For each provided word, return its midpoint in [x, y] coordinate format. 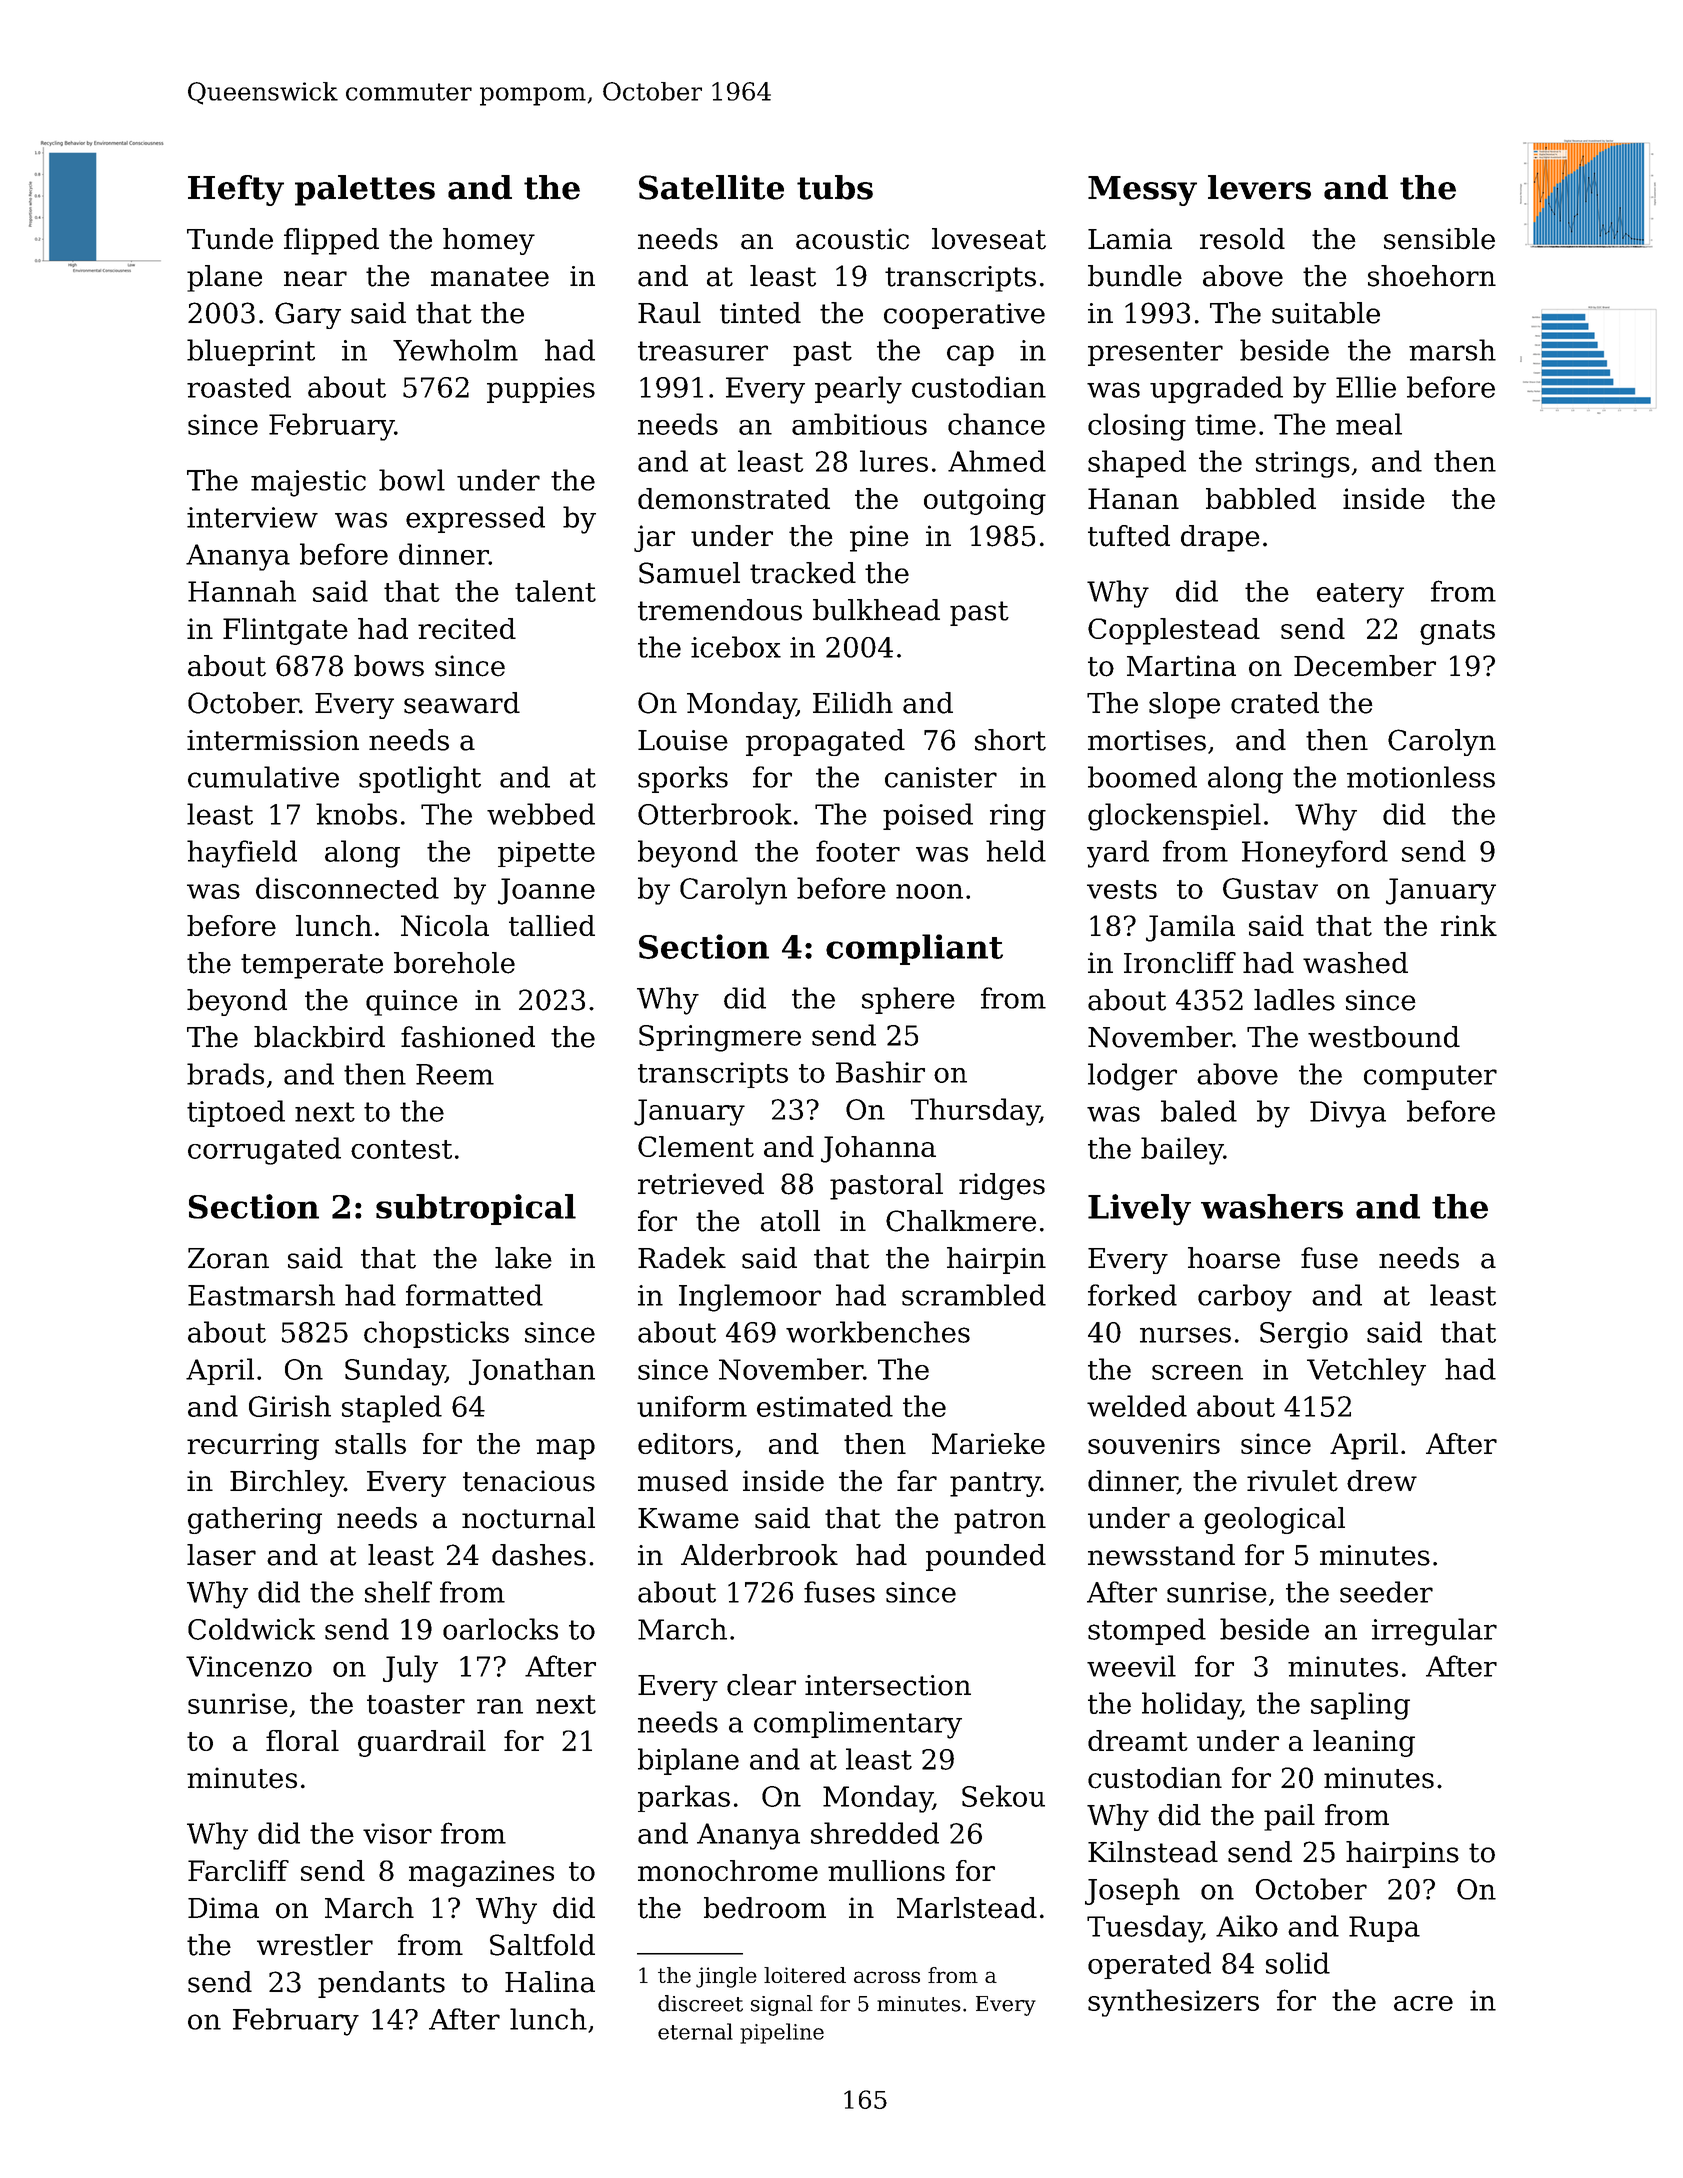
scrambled [974, 1295]
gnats [1457, 632]
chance [996, 424]
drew [1382, 1481]
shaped [1137, 464]
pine [879, 538]
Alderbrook [759, 1555]
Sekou [1003, 1796]
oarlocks [500, 1629]
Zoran [228, 1258]
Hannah [242, 591]
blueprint [251, 352]
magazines [481, 1873]
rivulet [1292, 1481]
